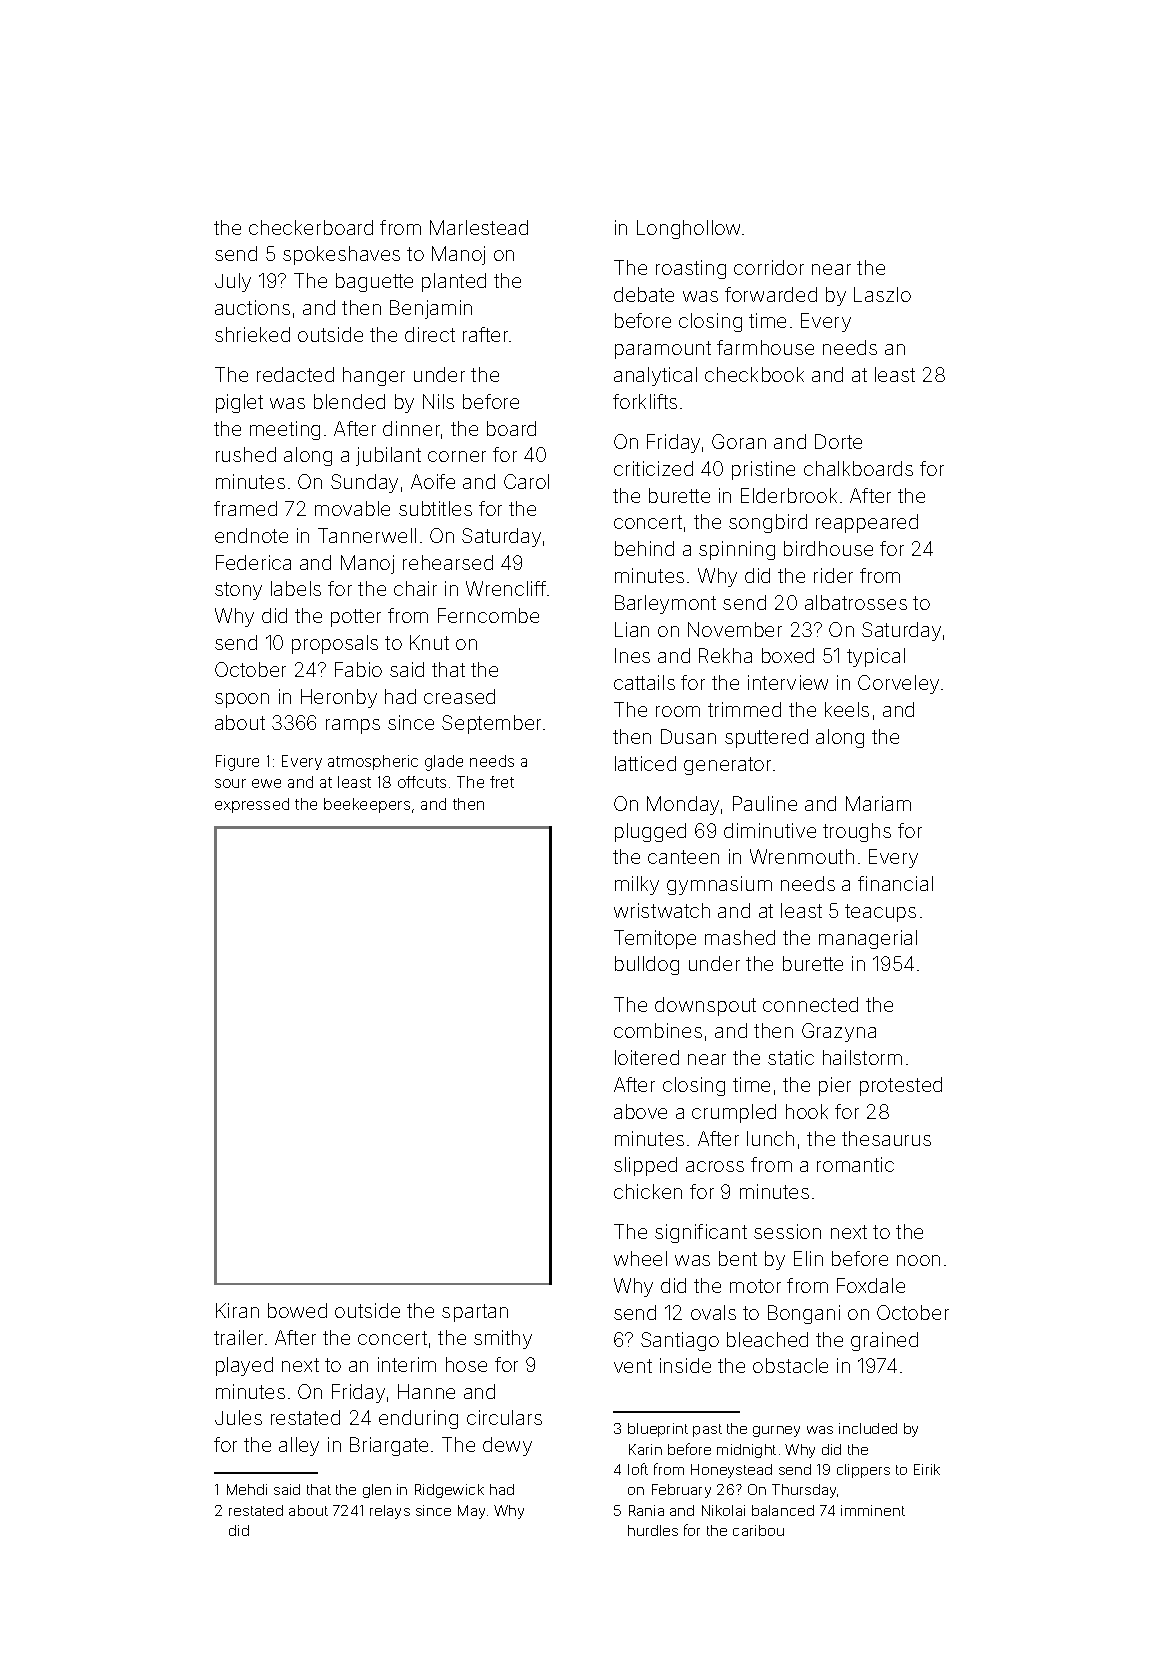 This document has width=1165, height=1654. What do you see at coordinates (390, 1512) in the document?
I see `relays` at bounding box center [390, 1512].
